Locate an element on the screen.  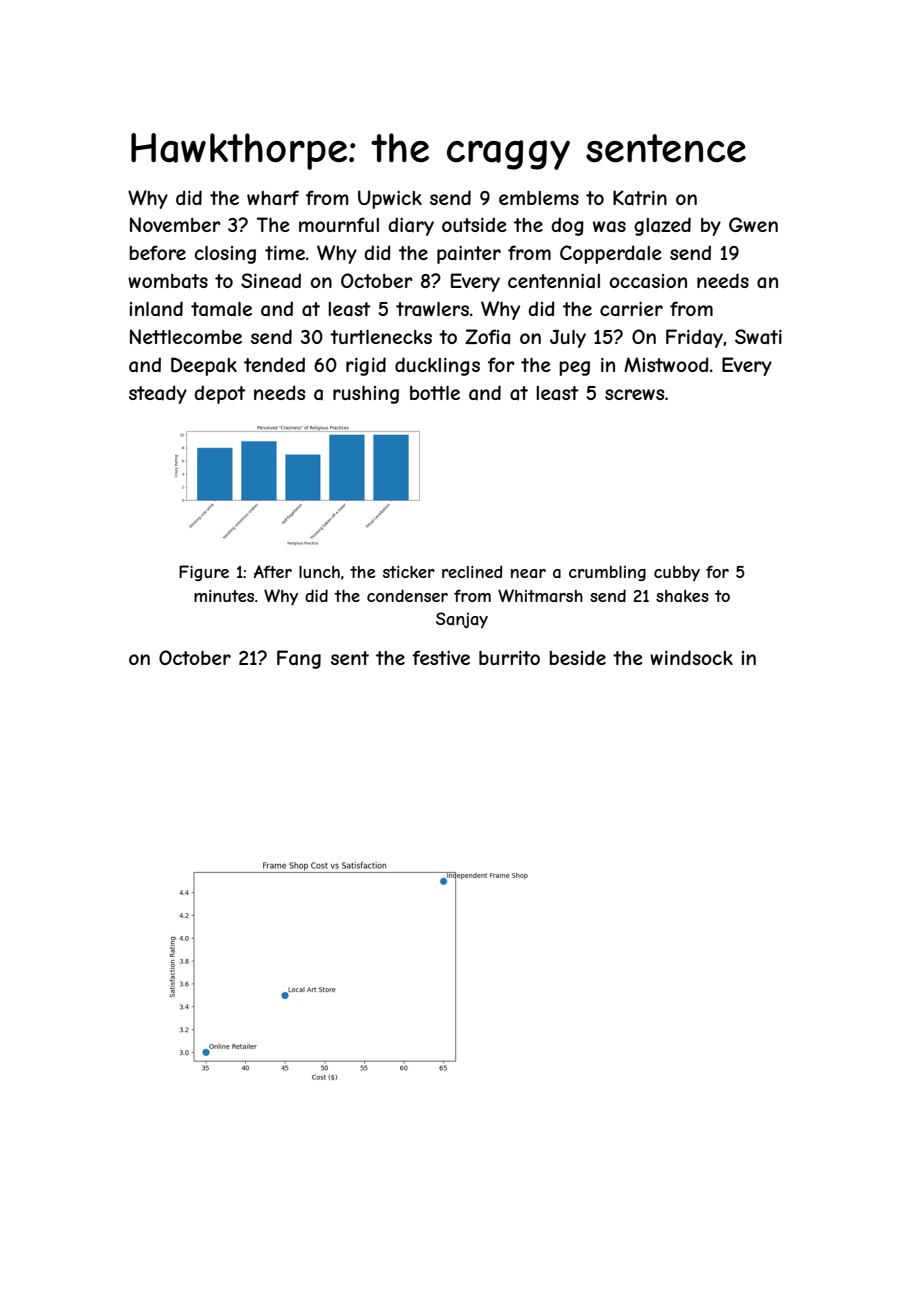
Fang is located at coordinates (299, 659).
